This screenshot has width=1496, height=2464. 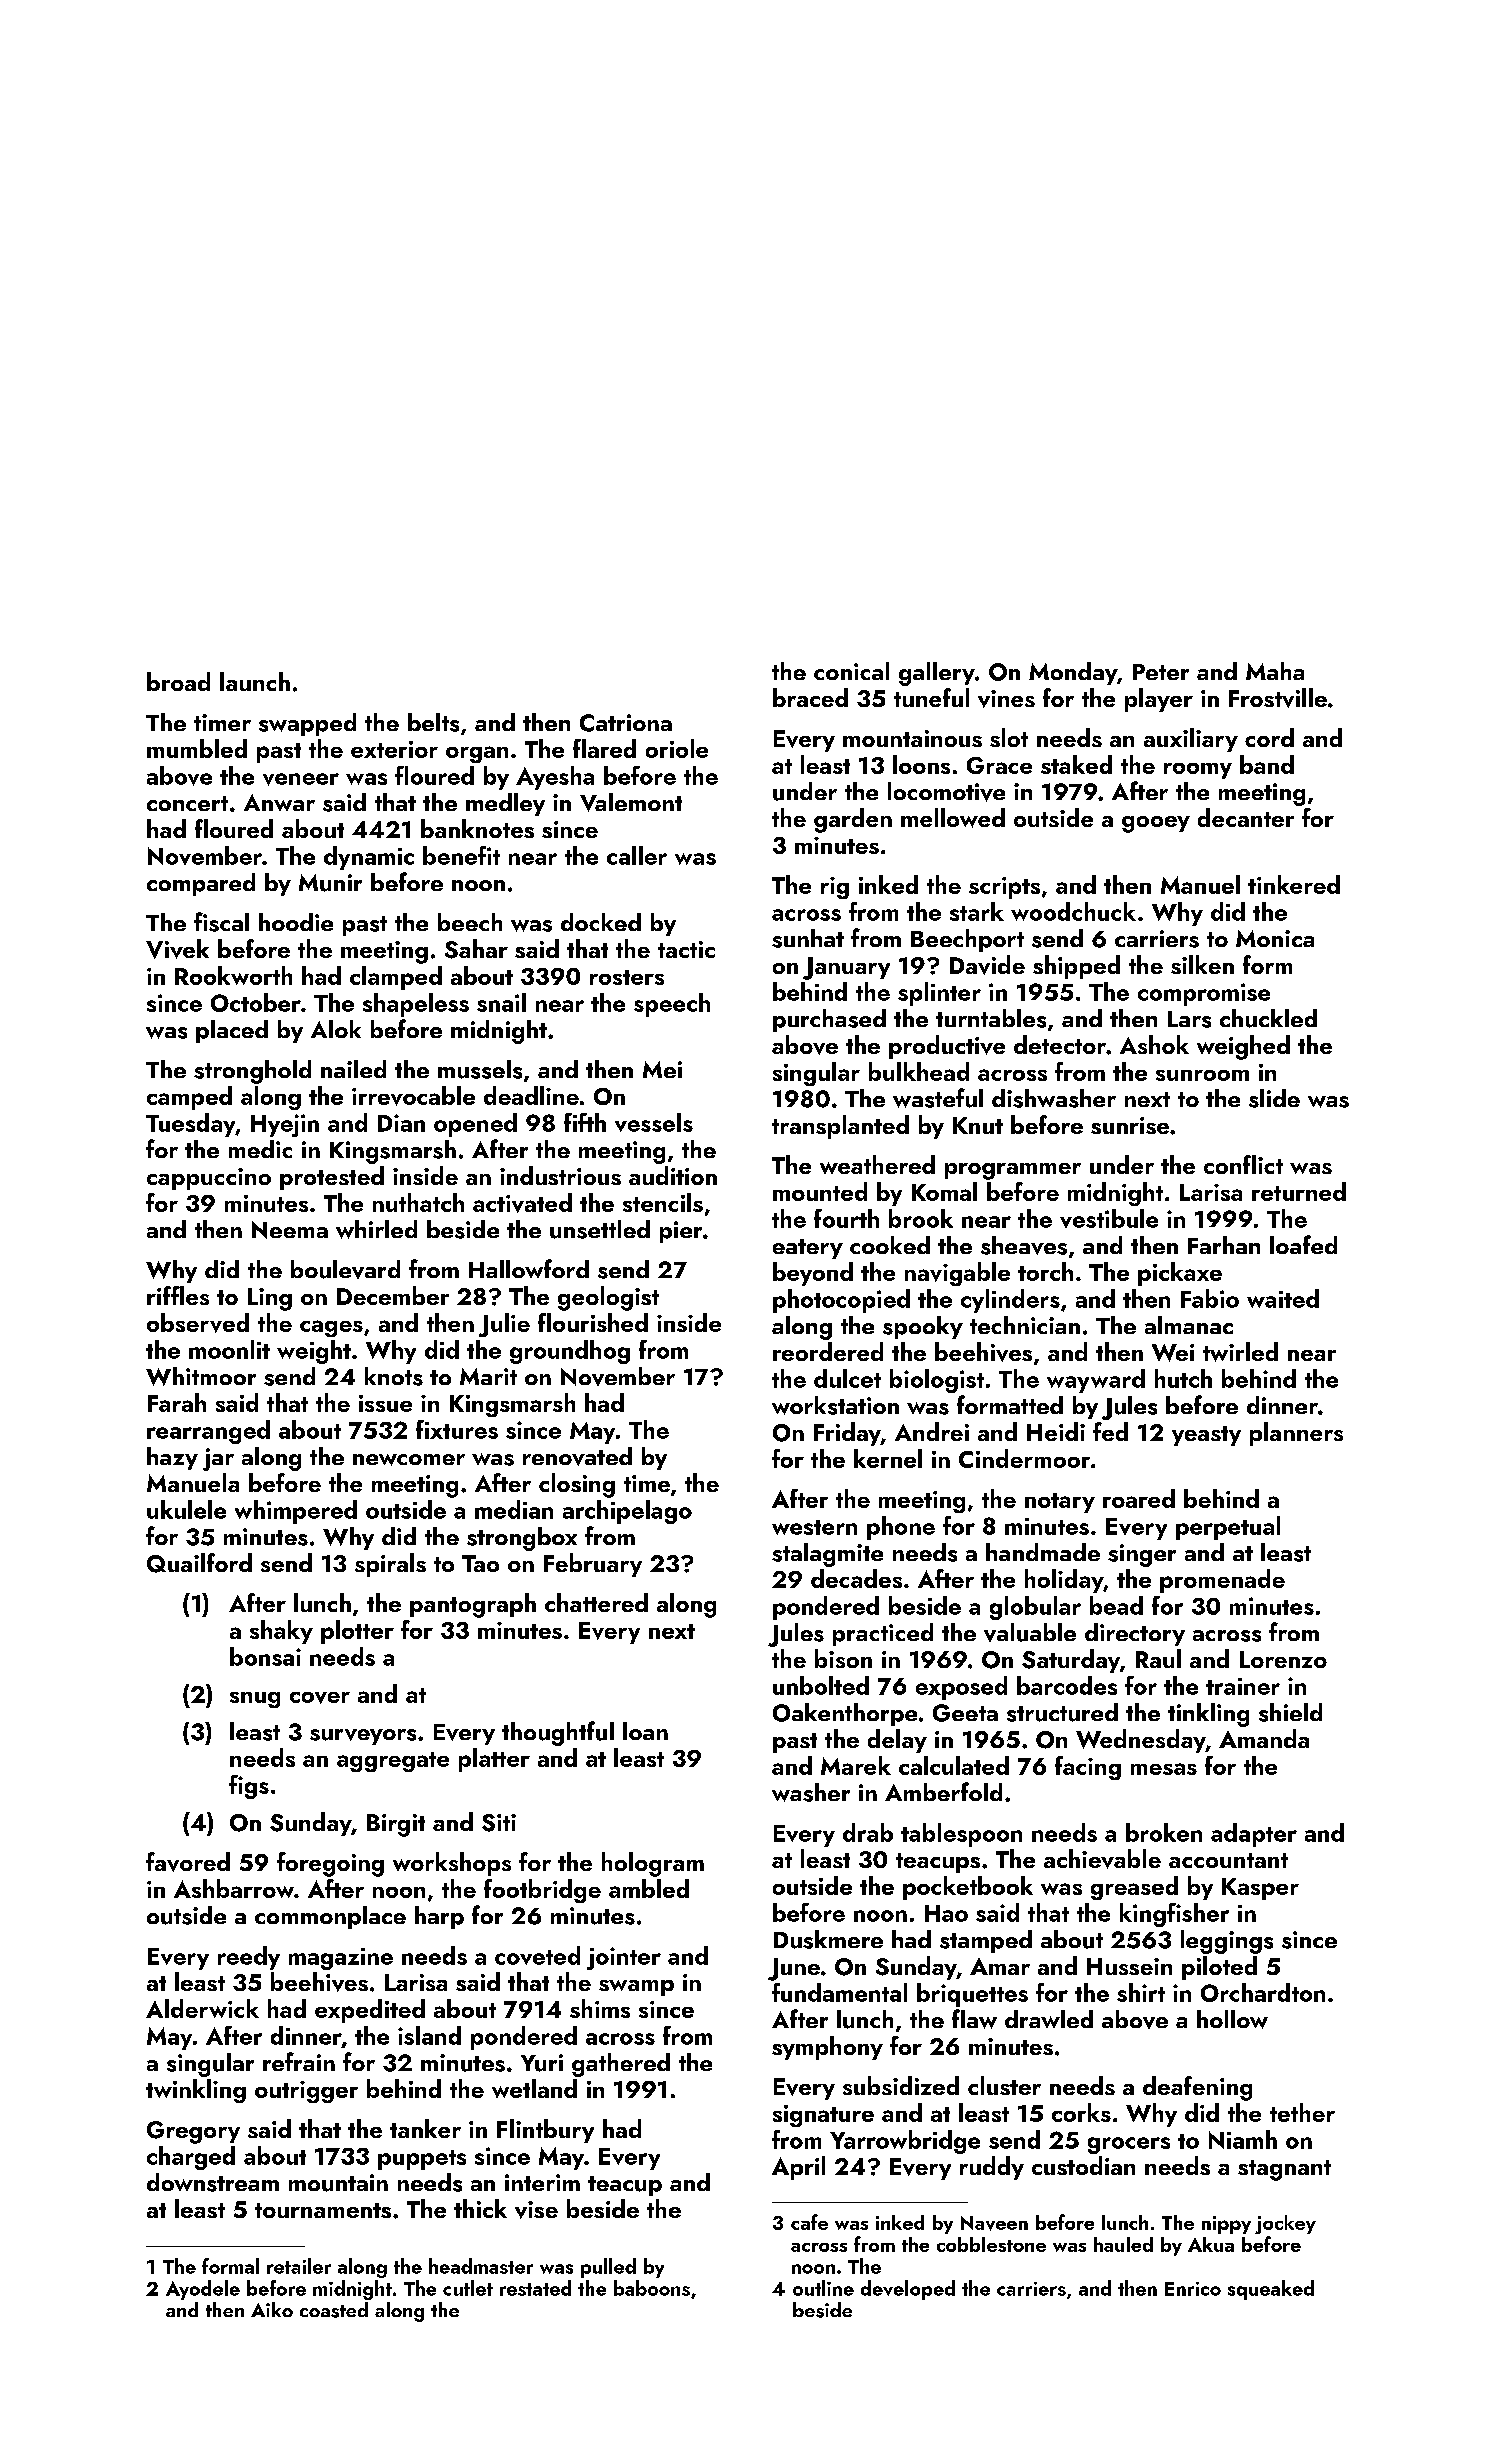 What do you see at coordinates (1275, 671) in the screenshot?
I see `Maha` at bounding box center [1275, 671].
